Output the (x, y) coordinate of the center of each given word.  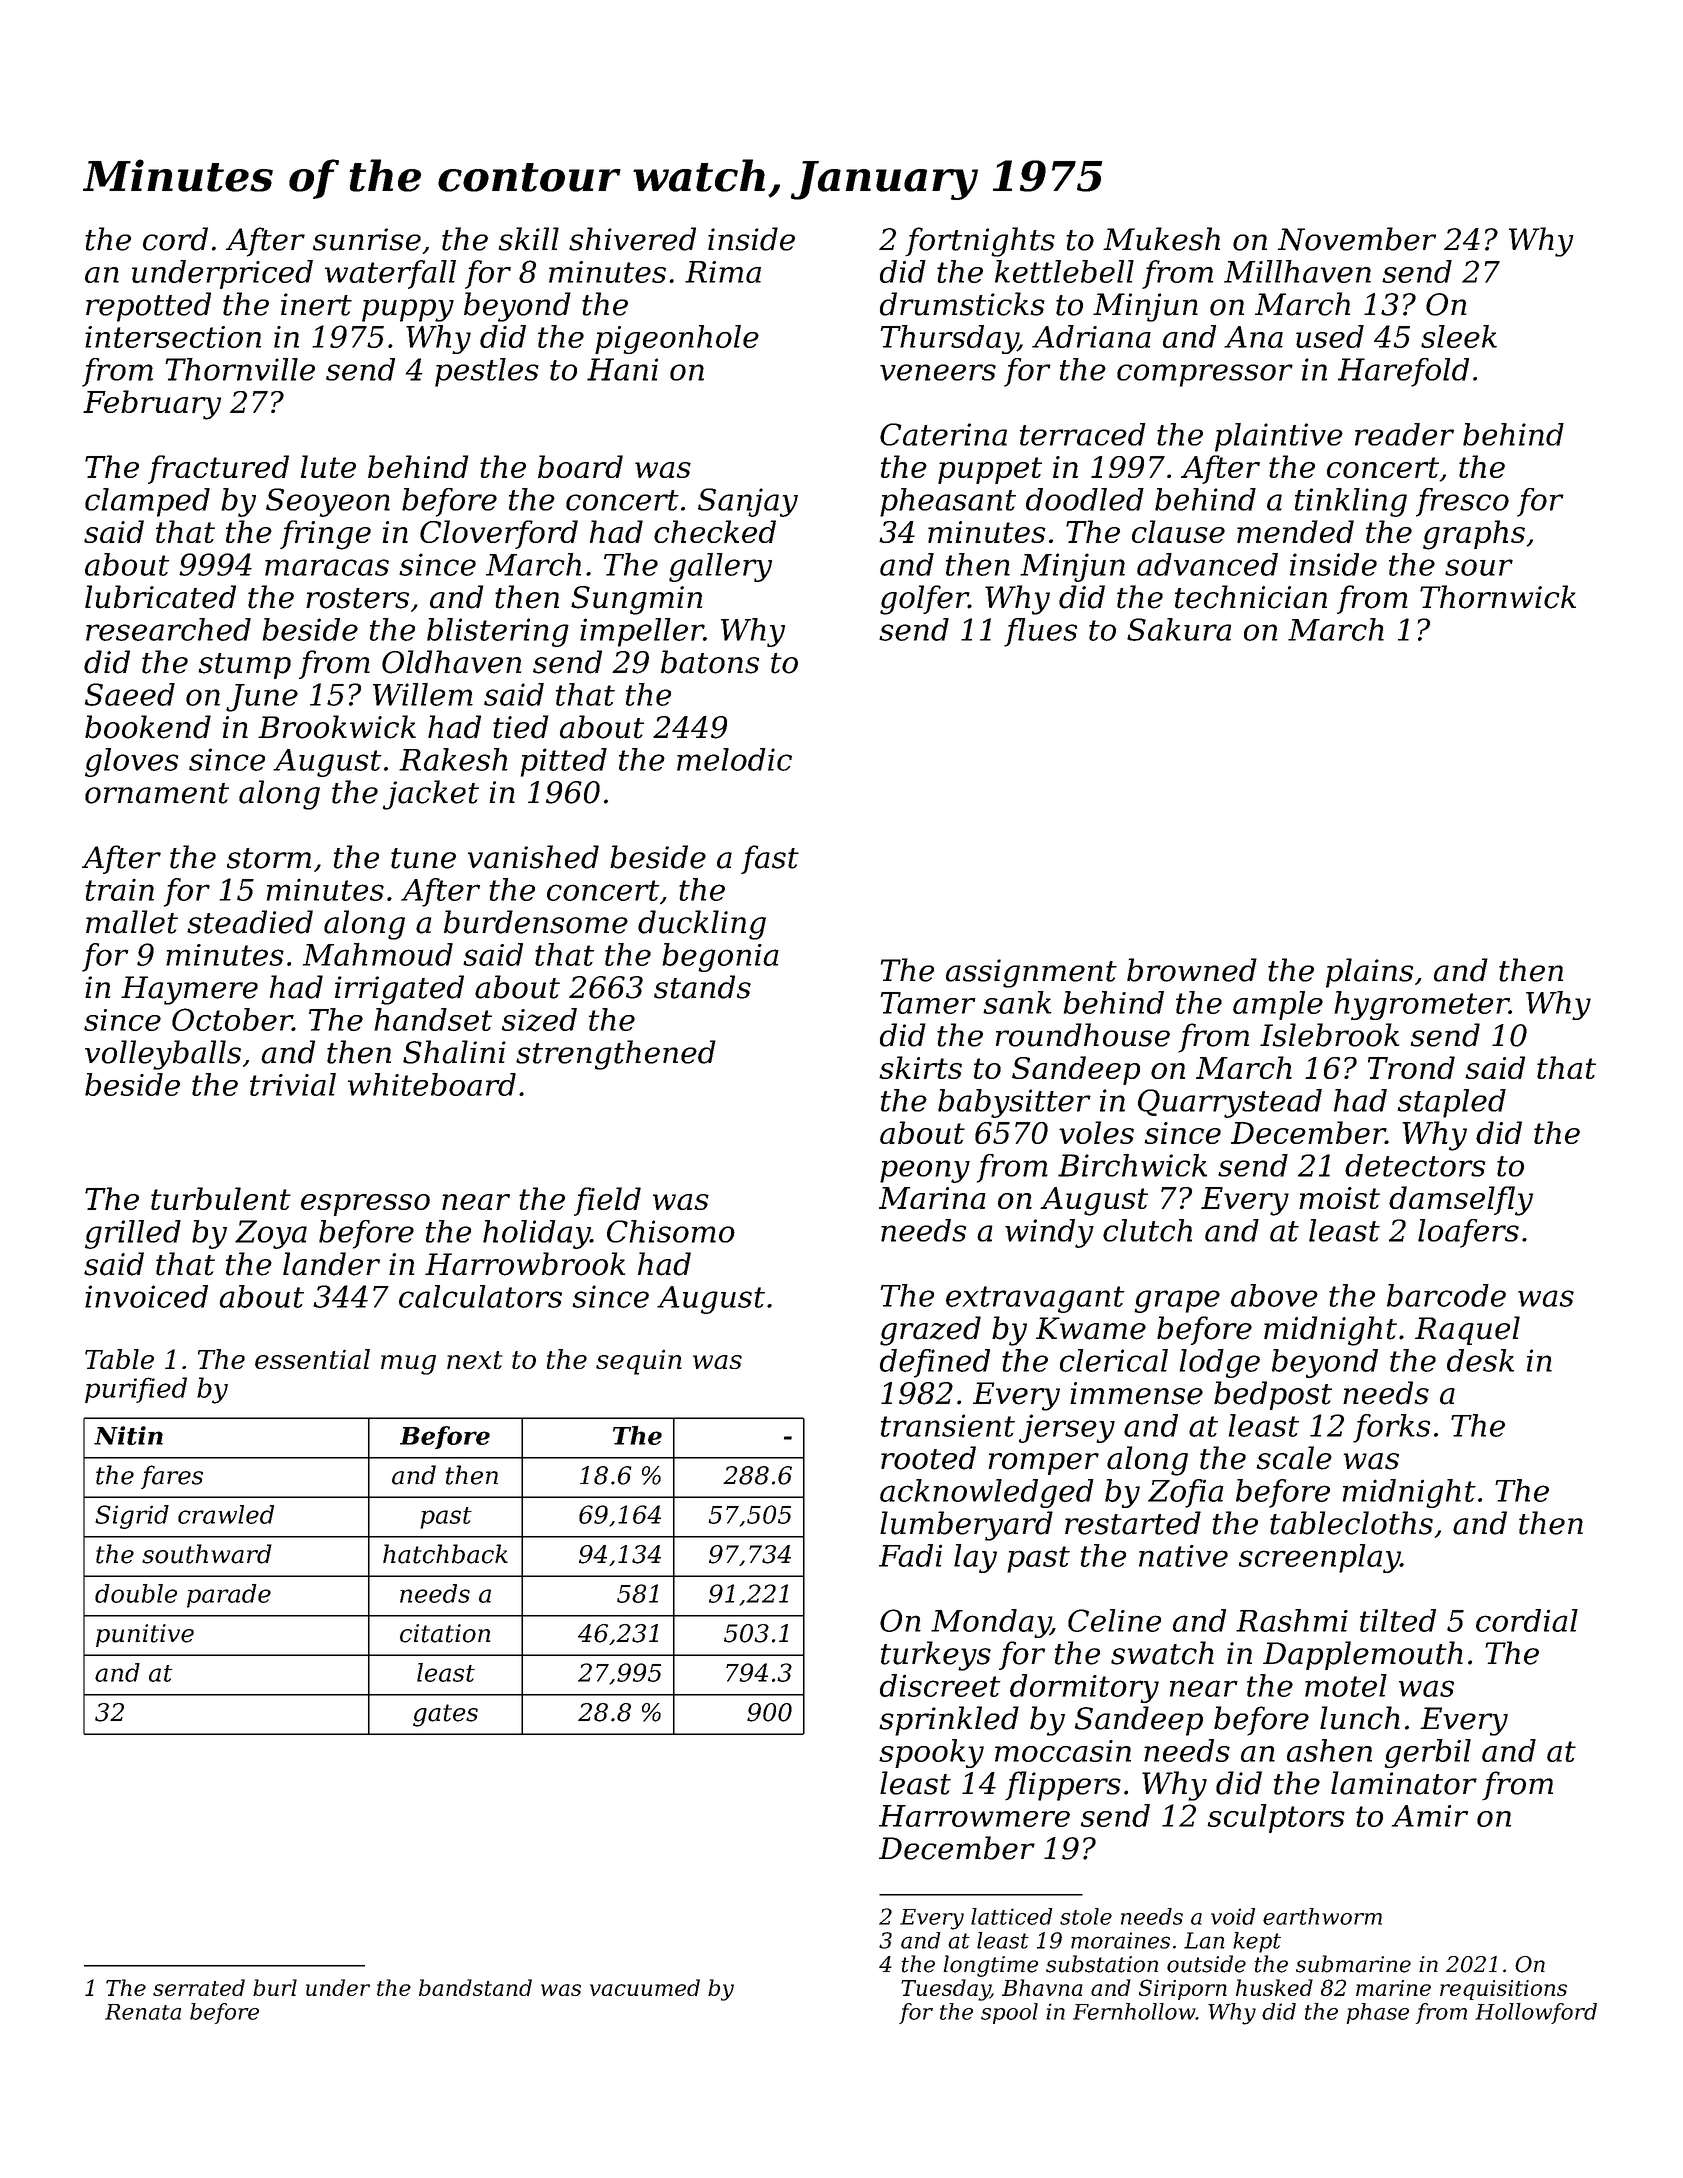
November (1357, 239)
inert (316, 304)
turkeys (936, 1656)
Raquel (1467, 1330)
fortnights (980, 242)
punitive (145, 1635)
